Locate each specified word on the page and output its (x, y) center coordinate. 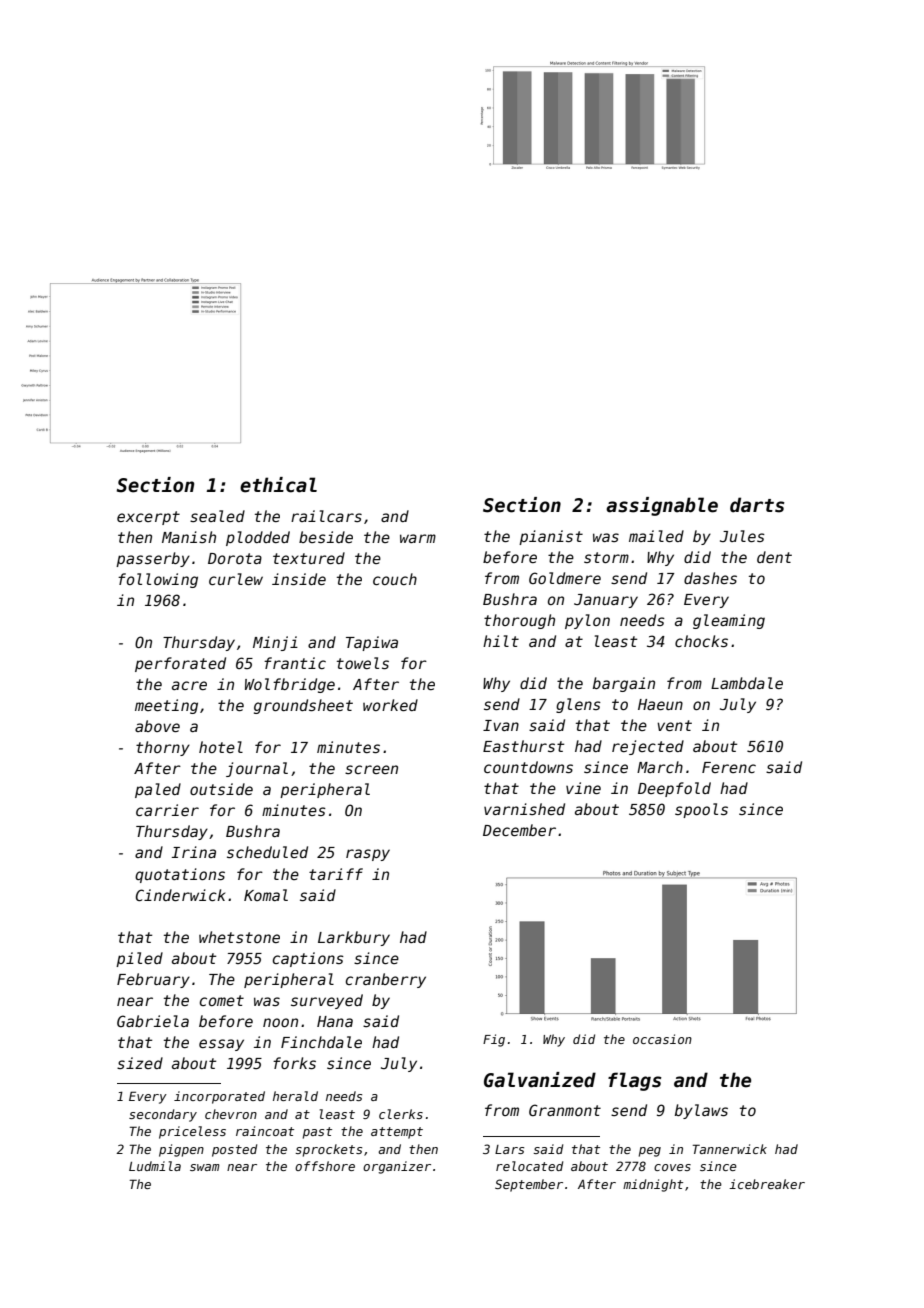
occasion (662, 1039)
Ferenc (729, 767)
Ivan (501, 725)
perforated (180, 664)
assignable (662, 506)
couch (395, 579)
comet (222, 1000)
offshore (325, 1166)
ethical (278, 485)
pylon (587, 621)
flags (635, 1081)
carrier (167, 810)
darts (757, 505)
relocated (529, 1166)
